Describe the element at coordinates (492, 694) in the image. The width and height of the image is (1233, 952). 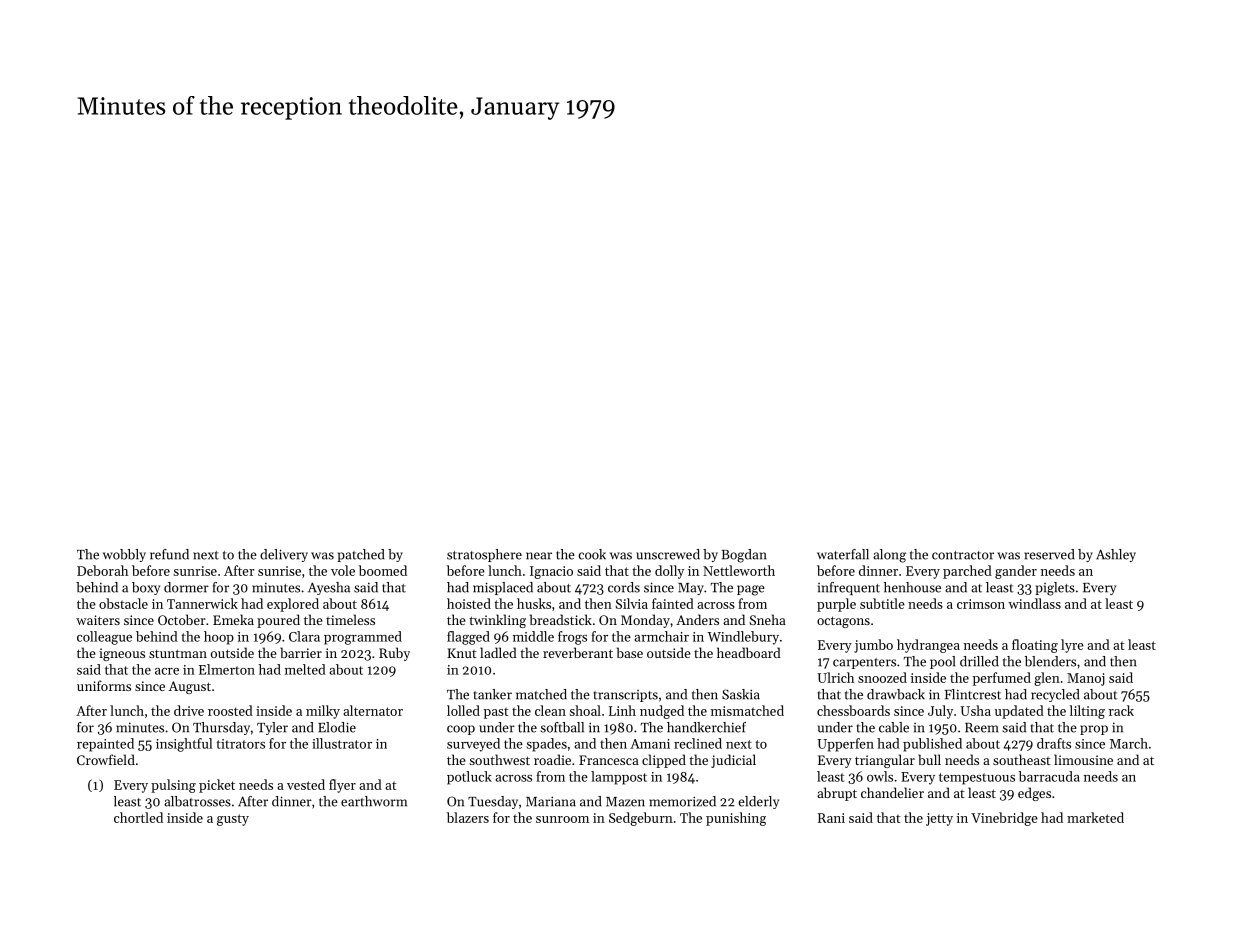
I see `tanker` at that location.
